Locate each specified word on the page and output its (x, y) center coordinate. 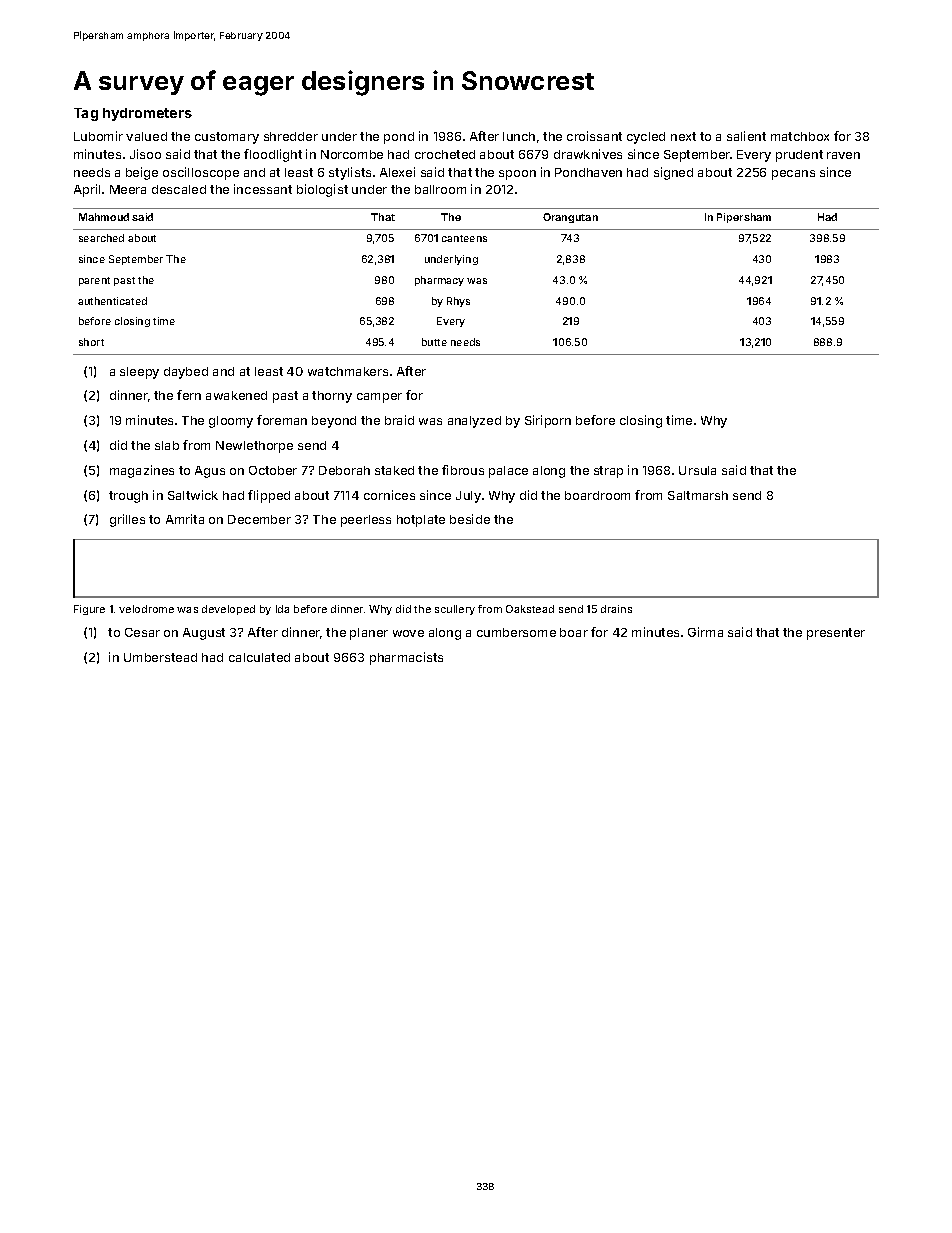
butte (434, 342)
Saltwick (193, 495)
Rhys (458, 302)
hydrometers (147, 114)
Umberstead (160, 657)
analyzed (474, 422)
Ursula (697, 470)
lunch (519, 136)
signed (673, 173)
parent (94, 281)
